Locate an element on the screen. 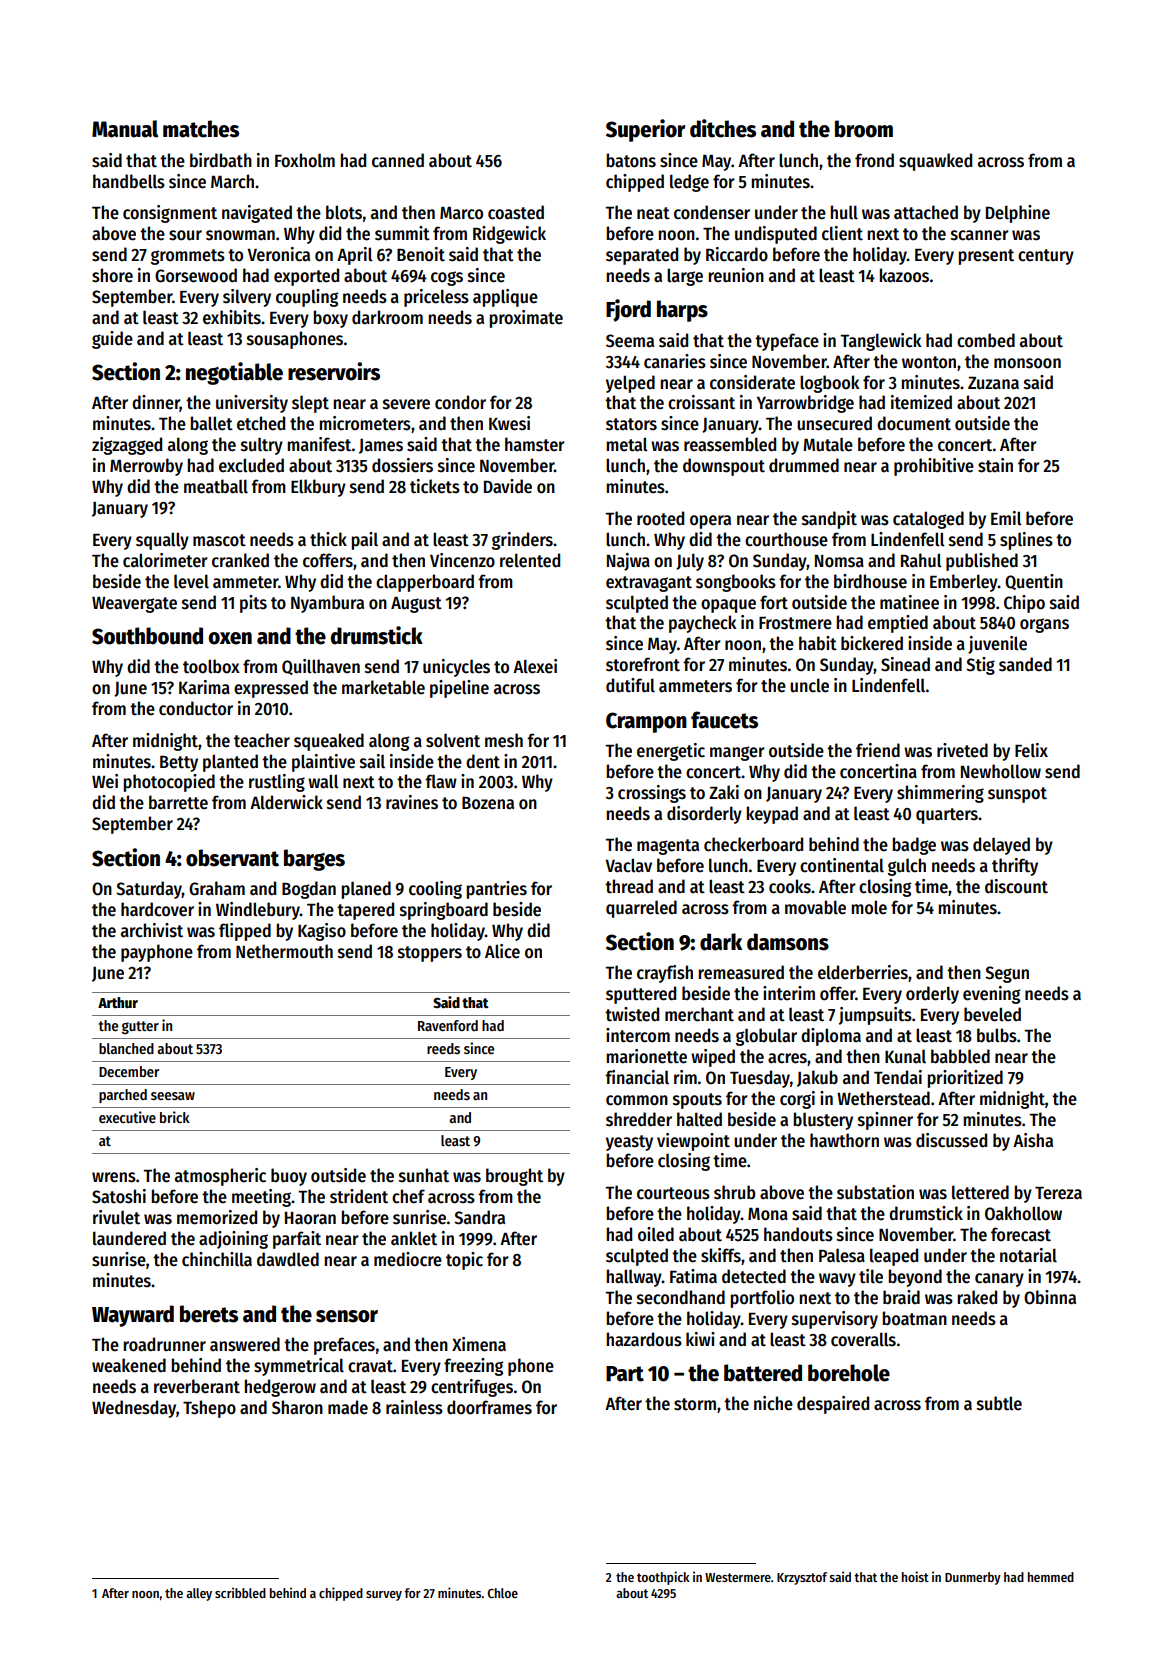 The width and height of the screenshot is (1175, 1661). shore is located at coordinates (112, 275).
